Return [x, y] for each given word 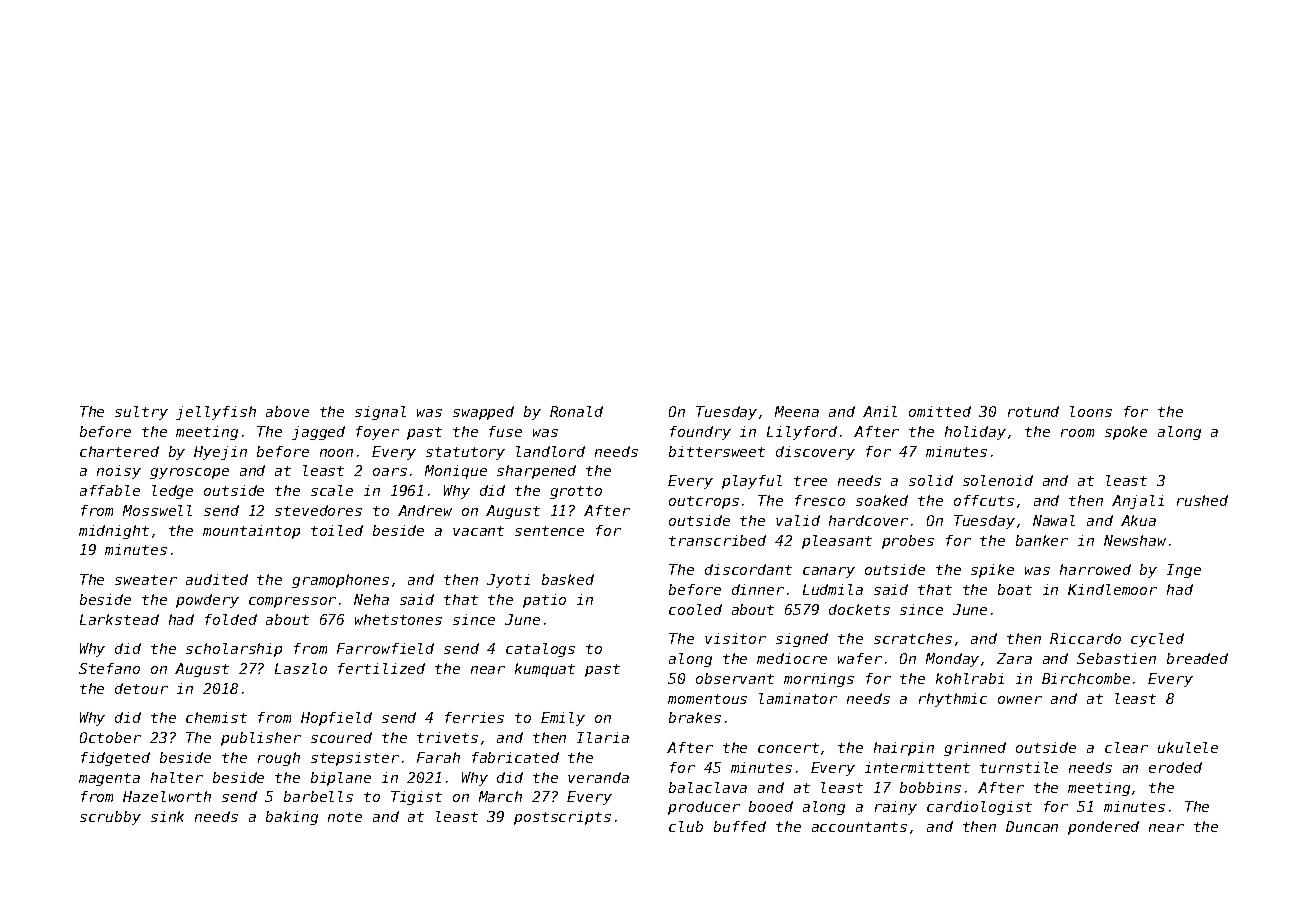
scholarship [234, 650]
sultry [141, 413]
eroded [1175, 767]
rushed [1202, 500]
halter [177, 777]
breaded [1197, 658]
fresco [820, 500]
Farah [438, 757]
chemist [216, 717]
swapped [483, 413]
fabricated [515, 757]
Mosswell [157, 510]
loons [1091, 411]
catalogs [540, 650]
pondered [1103, 828]
